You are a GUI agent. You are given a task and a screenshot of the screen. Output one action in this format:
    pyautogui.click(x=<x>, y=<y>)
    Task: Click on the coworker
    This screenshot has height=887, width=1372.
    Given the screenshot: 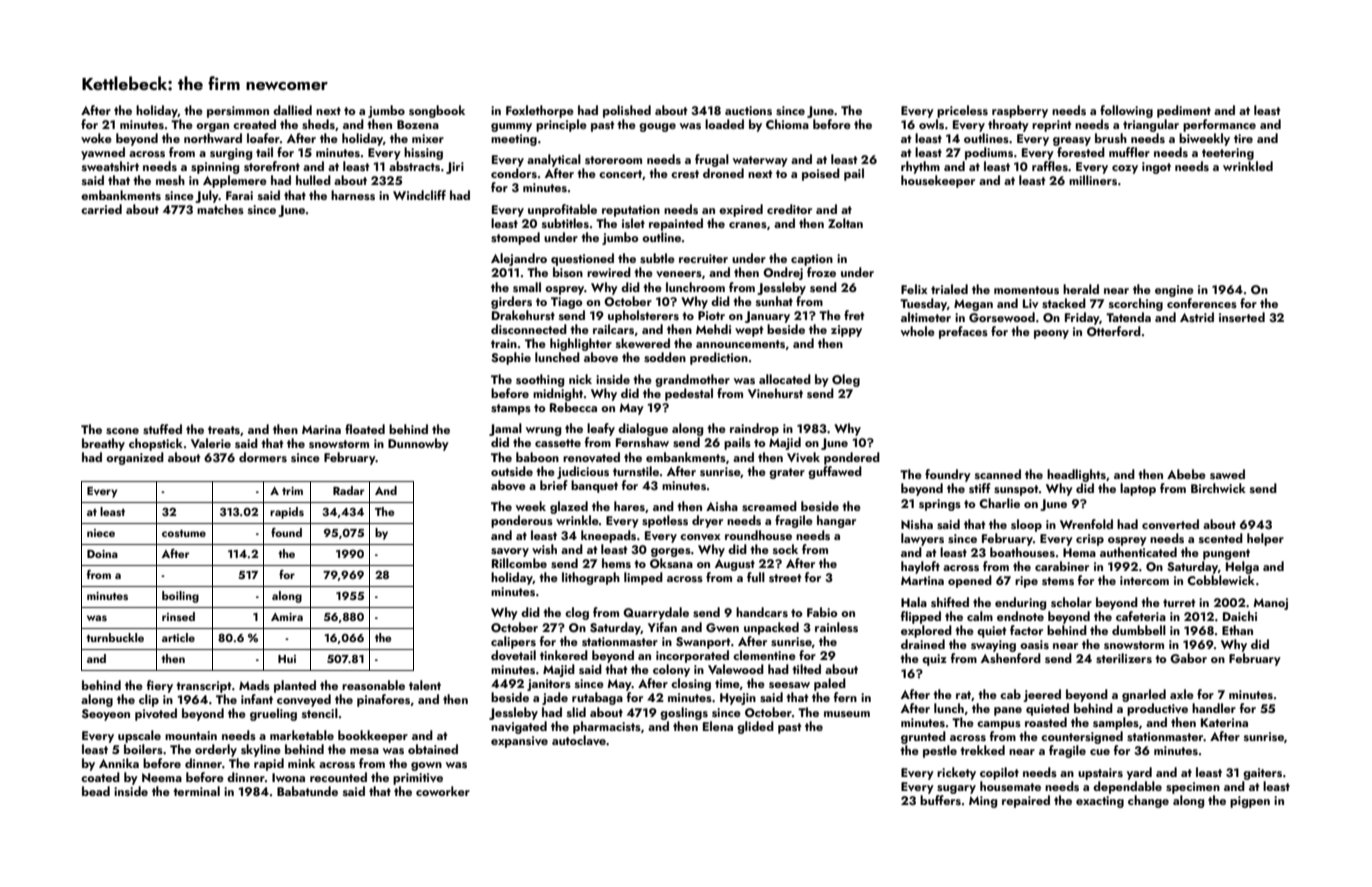 What is the action you would take?
    pyautogui.click(x=443, y=791)
